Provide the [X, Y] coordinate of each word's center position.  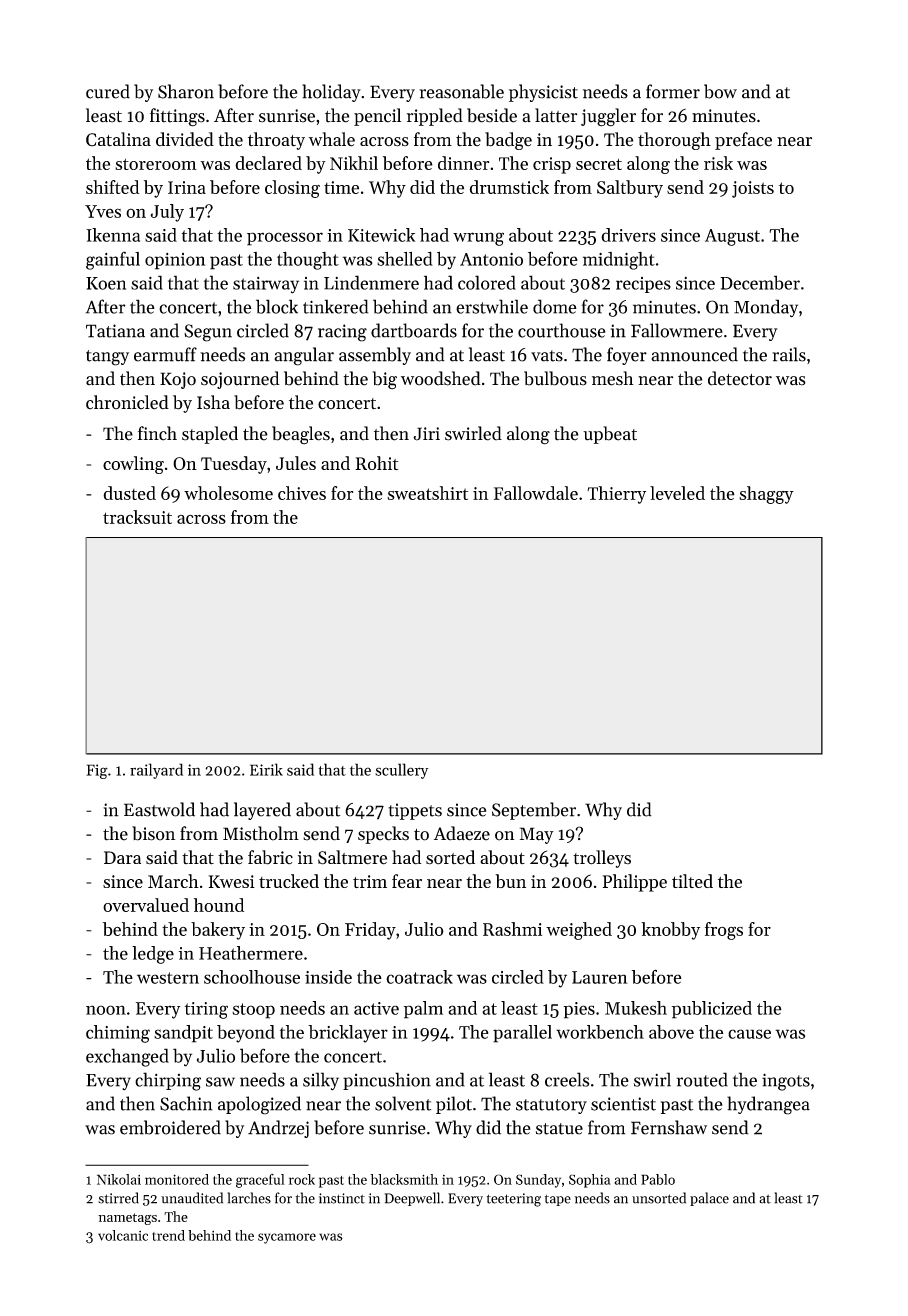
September [534, 811]
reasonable [461, 91]
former [673, 91]
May [537, 835]
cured [108, 91]
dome [555, 306]
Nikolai [119, 1179]
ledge [153, 955]
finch [157, 433]
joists [753, 189]
